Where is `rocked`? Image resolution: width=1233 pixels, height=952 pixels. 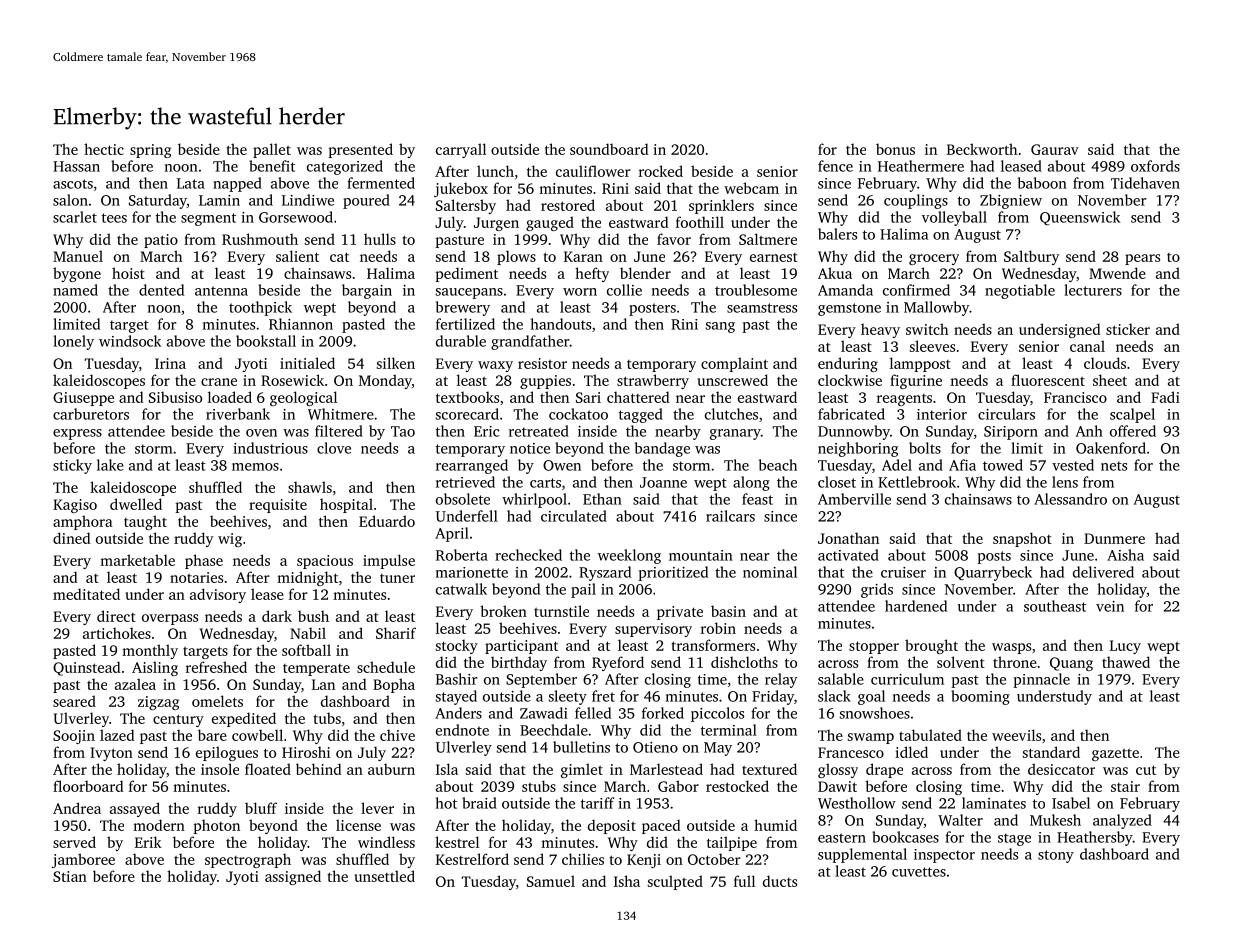
rocked is located at coordinates (661, 171).
